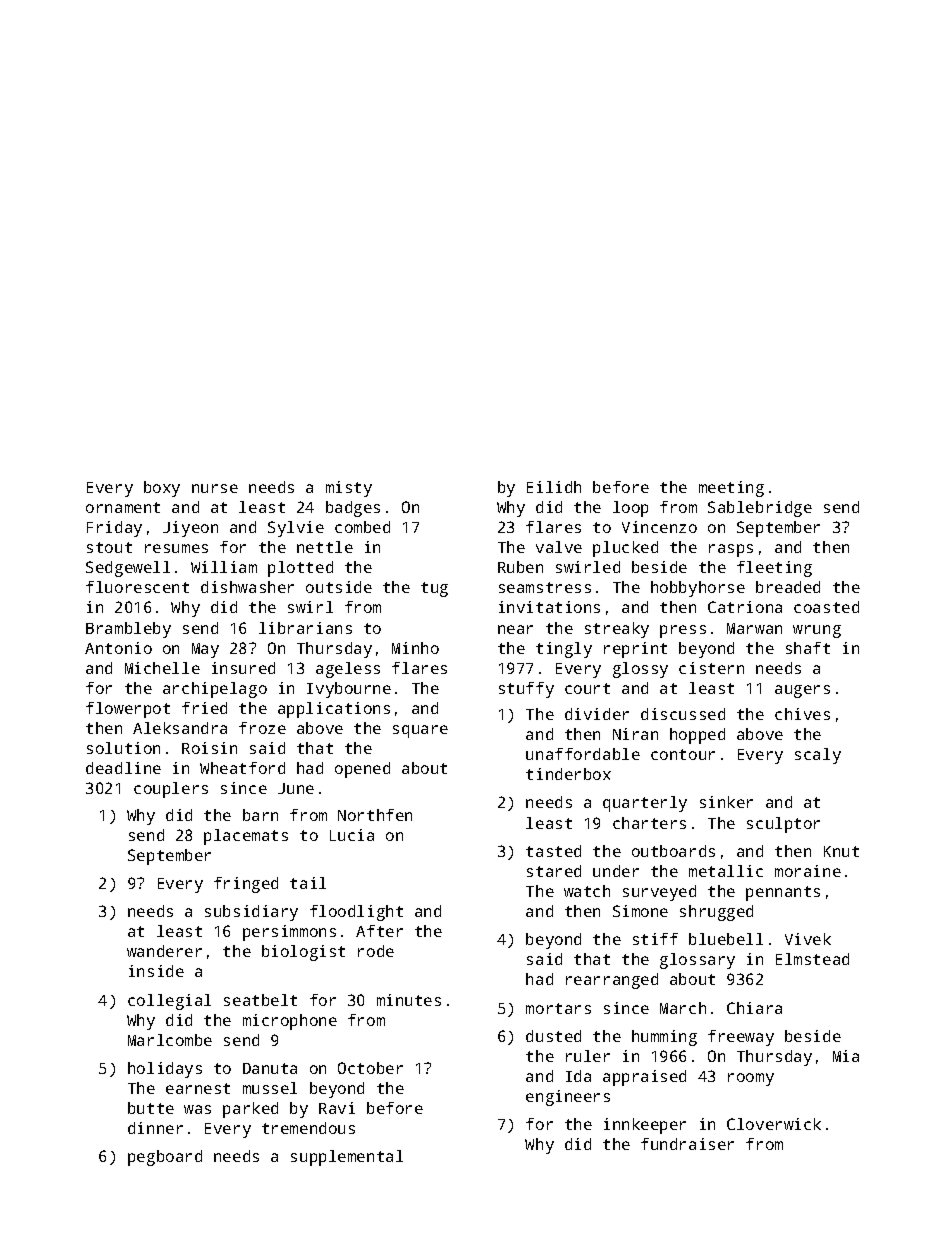 The width and height of the screenshot is (952, 1233). I want to click on combed, so click(362, 527).
